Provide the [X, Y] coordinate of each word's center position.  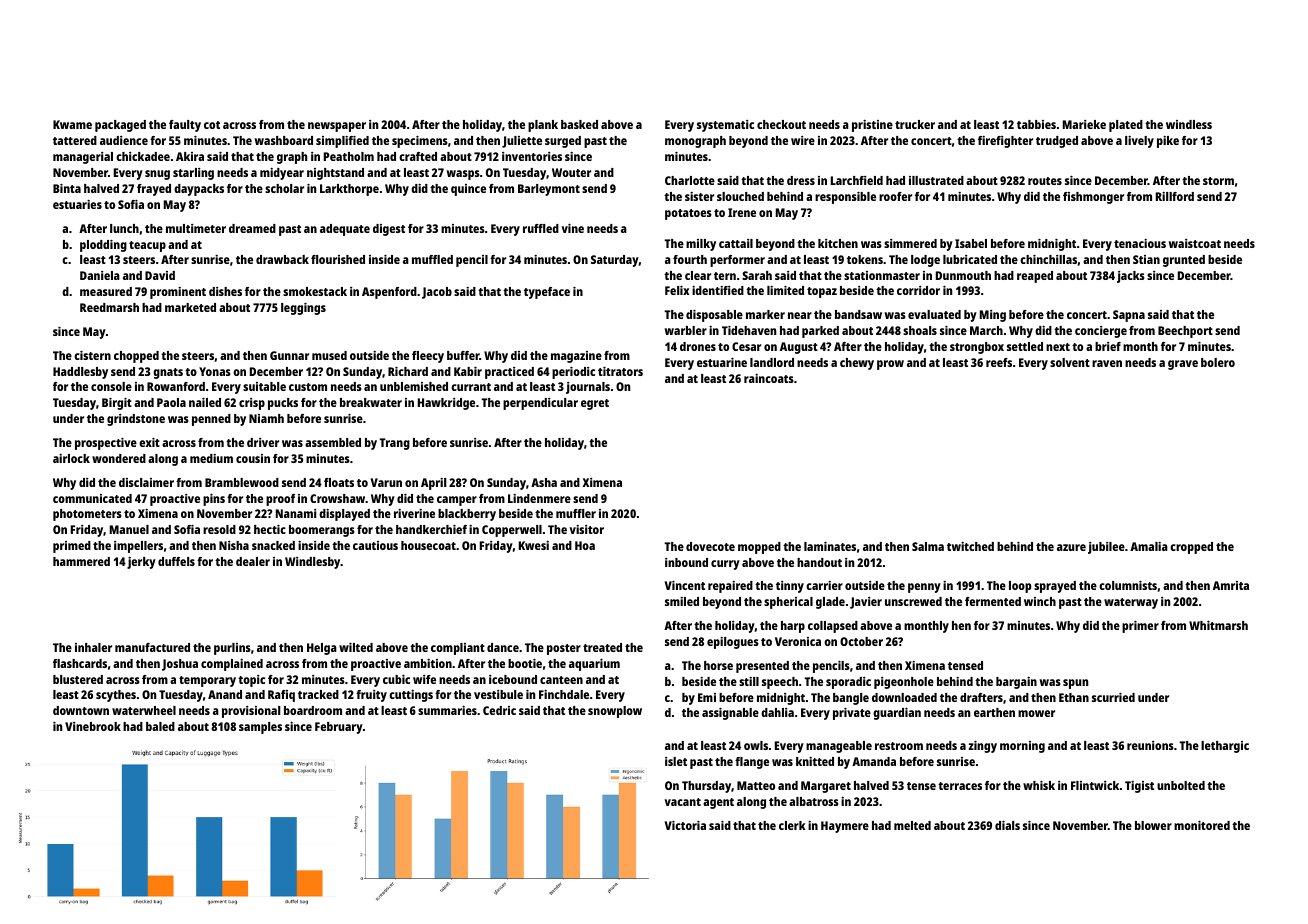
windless [1189, 124]
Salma [928, 546]
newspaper [337, 127]
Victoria [685, 825]
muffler [576, 513]
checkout [781, 124]
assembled [333, 442]
